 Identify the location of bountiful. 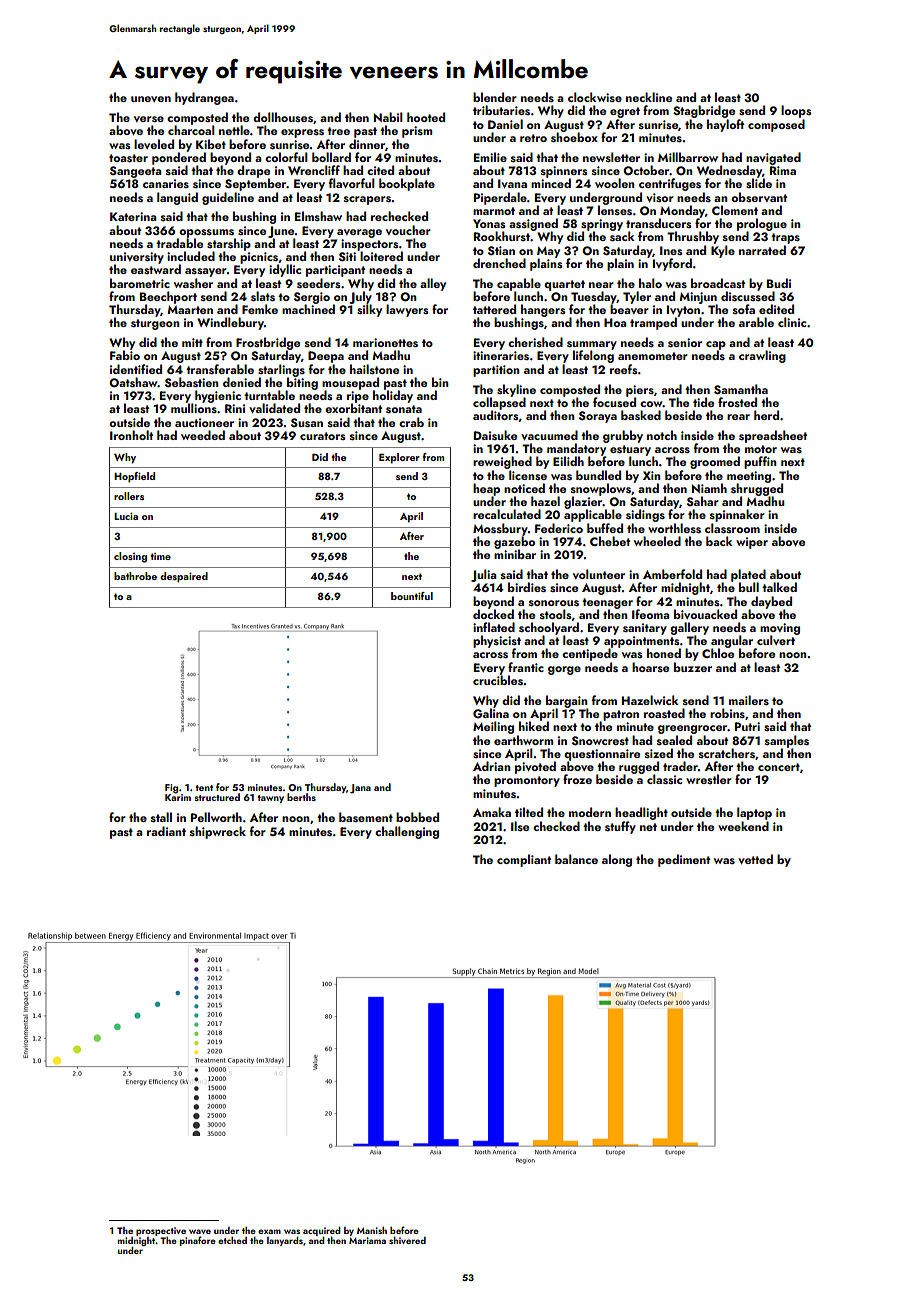
(412, 596).
